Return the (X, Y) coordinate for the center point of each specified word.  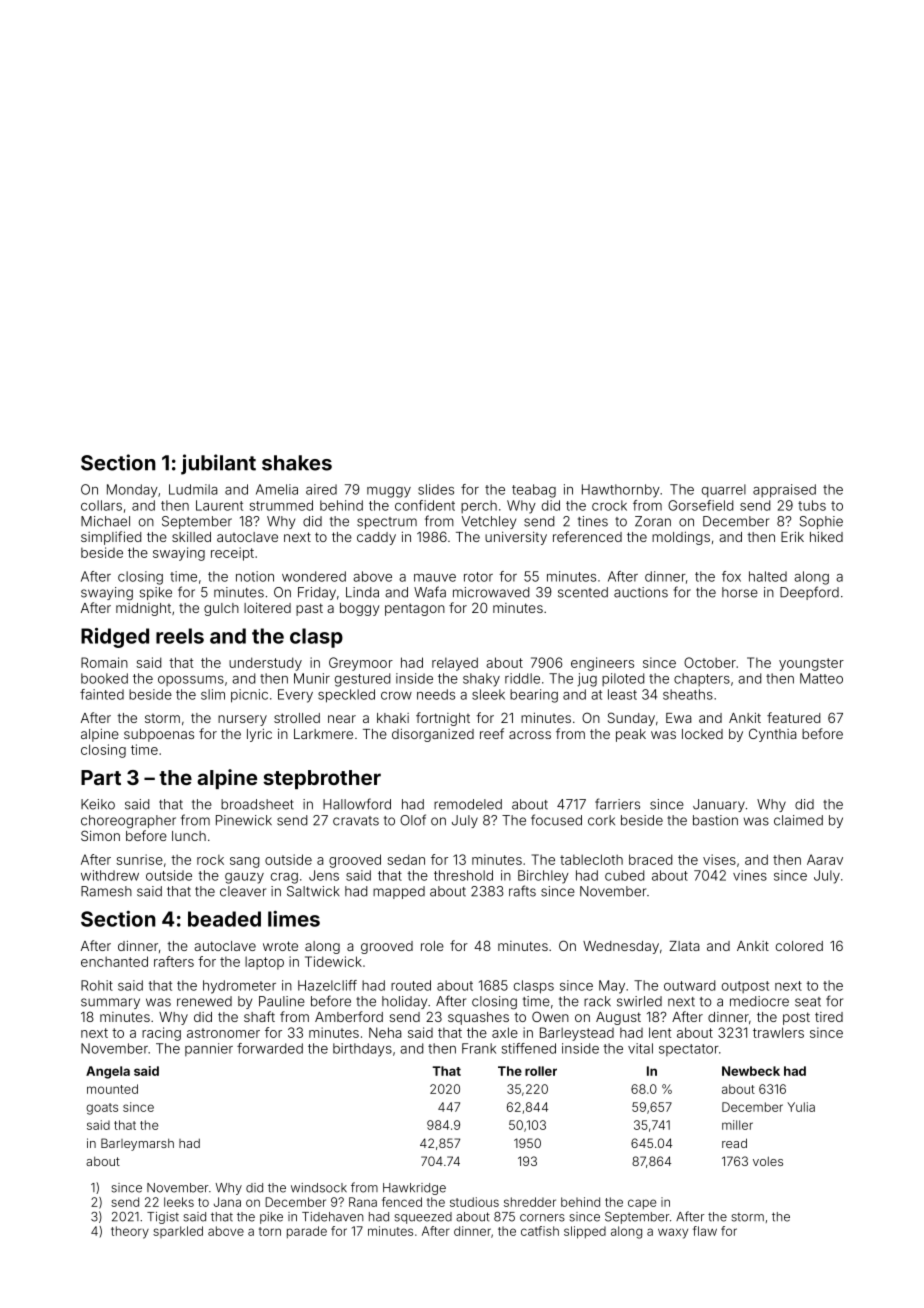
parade (307, 1232)
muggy (389, 492)
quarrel (724, 490)
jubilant (218, 464)
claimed (798, 820)
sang (245, 862)
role (432, 946)
